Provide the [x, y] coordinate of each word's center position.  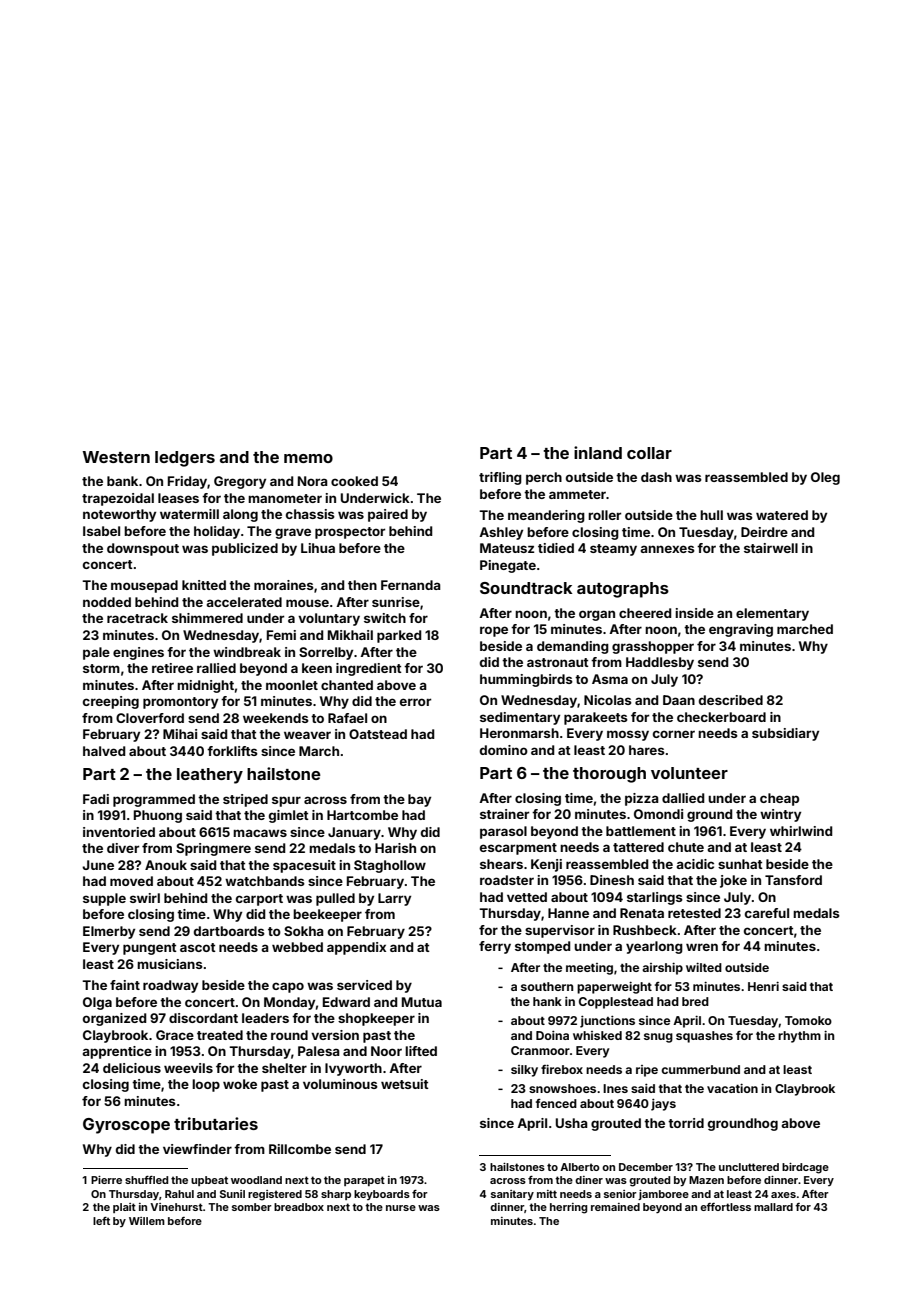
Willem [147, 1221]
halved [104, 751]
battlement [641, 831]
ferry [495, 947]
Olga [97, 1003]
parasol [503, 832]
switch [385, 618]
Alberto [580, 1167]
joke [733, 881]
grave [293, 533]
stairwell [771, 548]
